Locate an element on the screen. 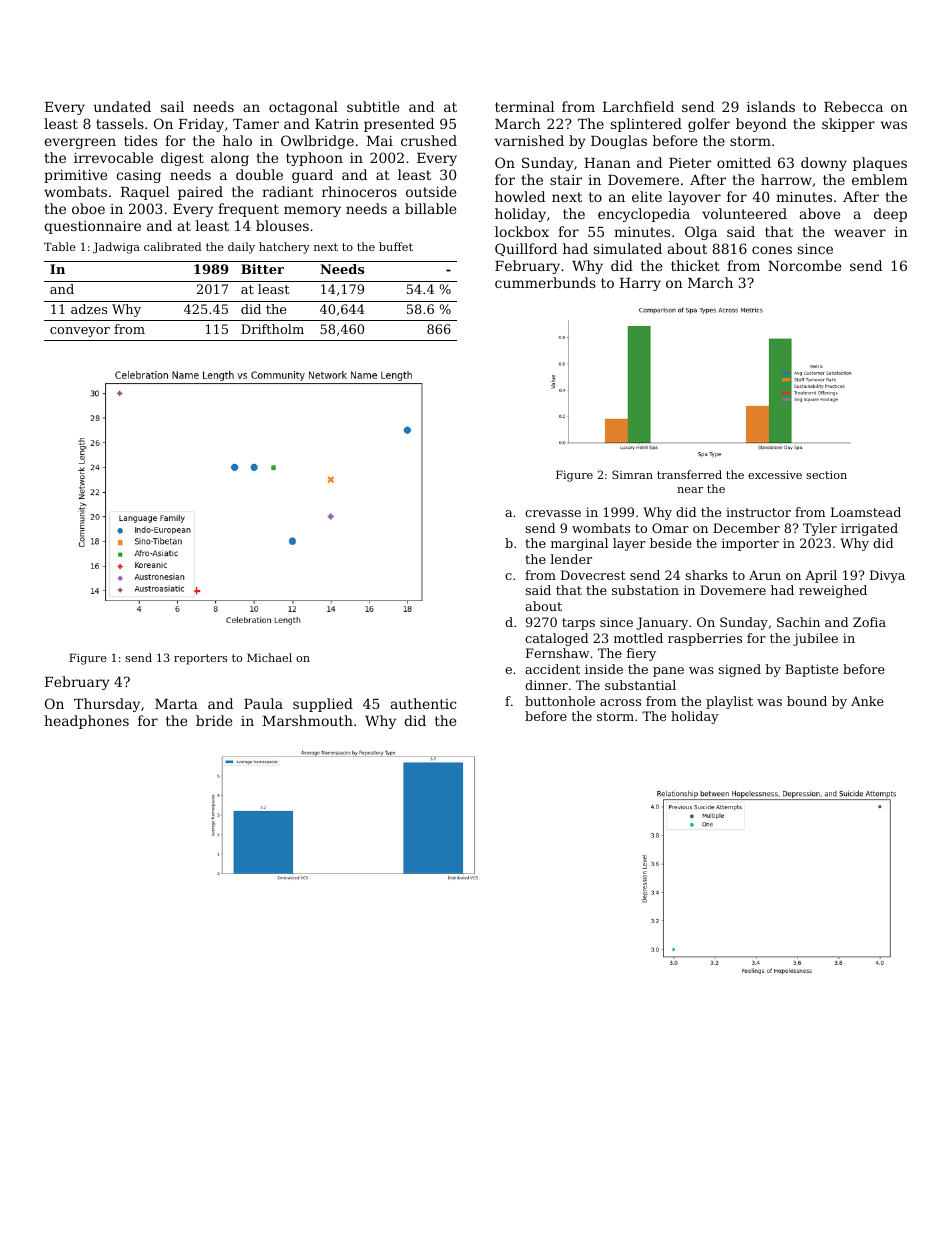  headphones is located at coordinates (86, 722).
